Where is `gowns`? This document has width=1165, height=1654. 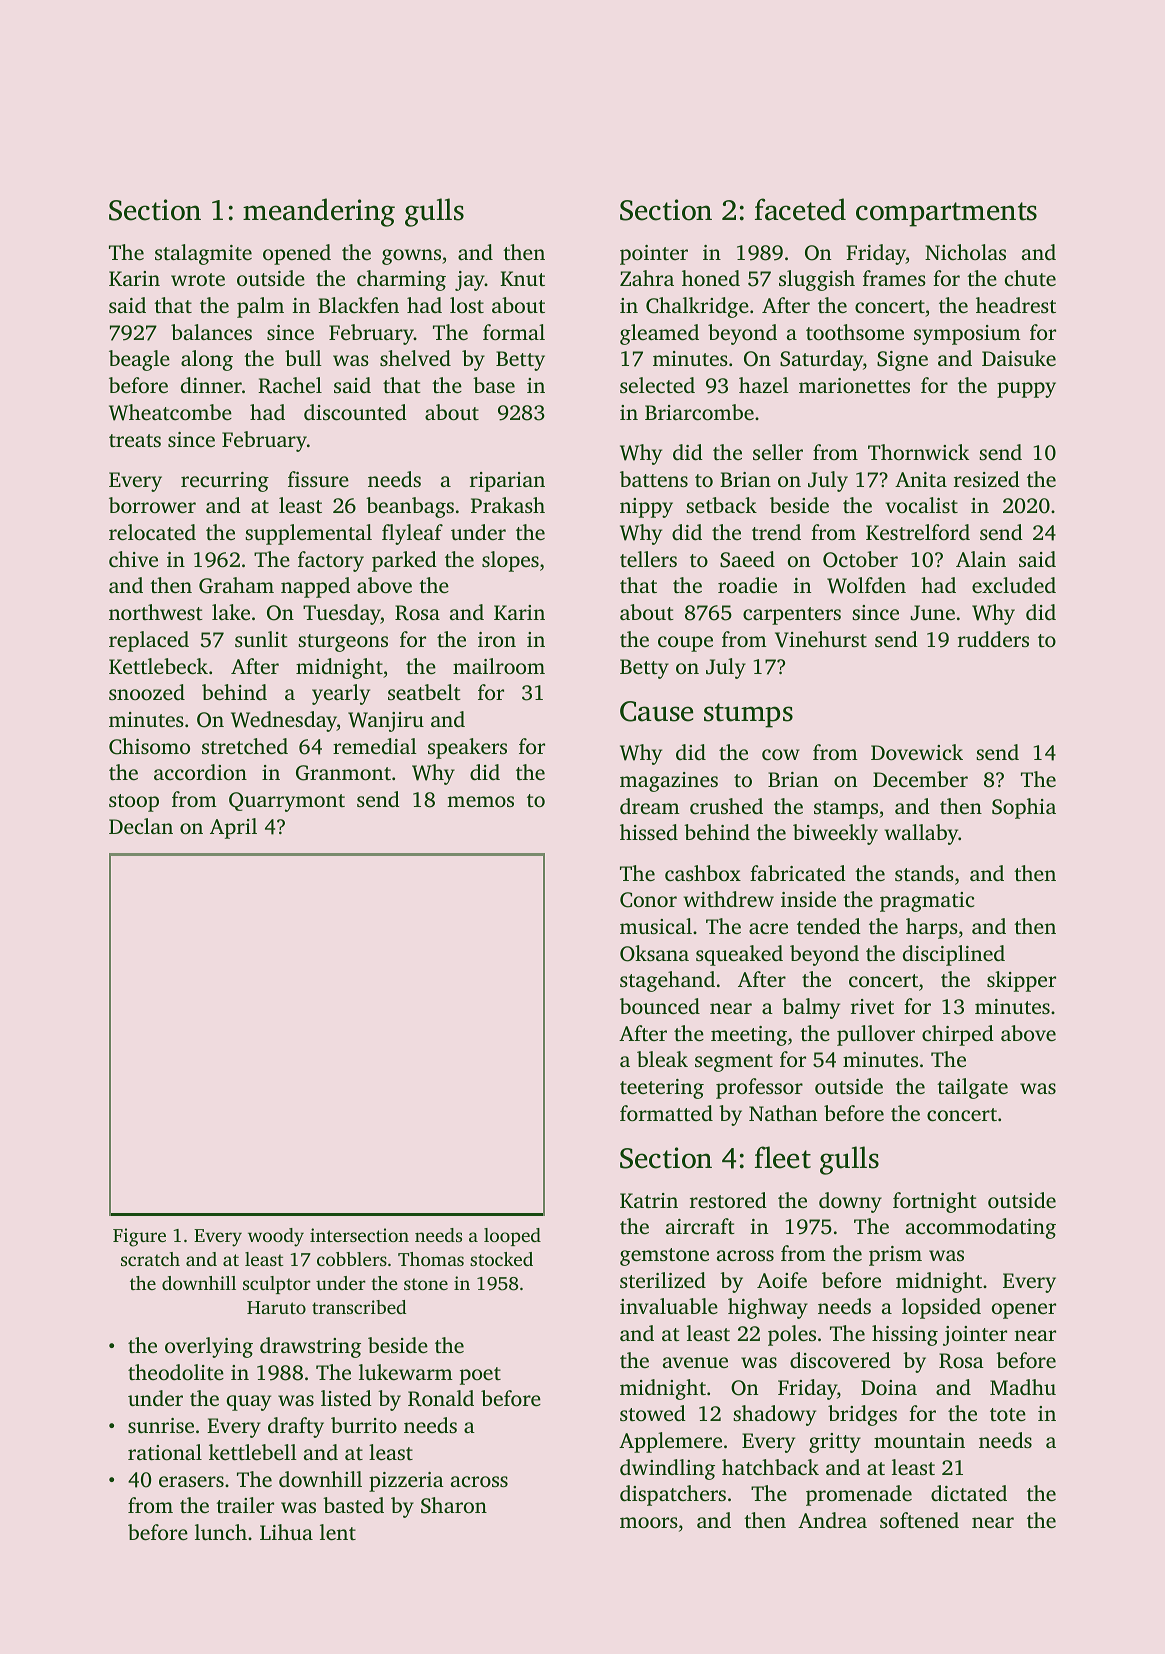 gowns is located at coordinates (411, 257).
